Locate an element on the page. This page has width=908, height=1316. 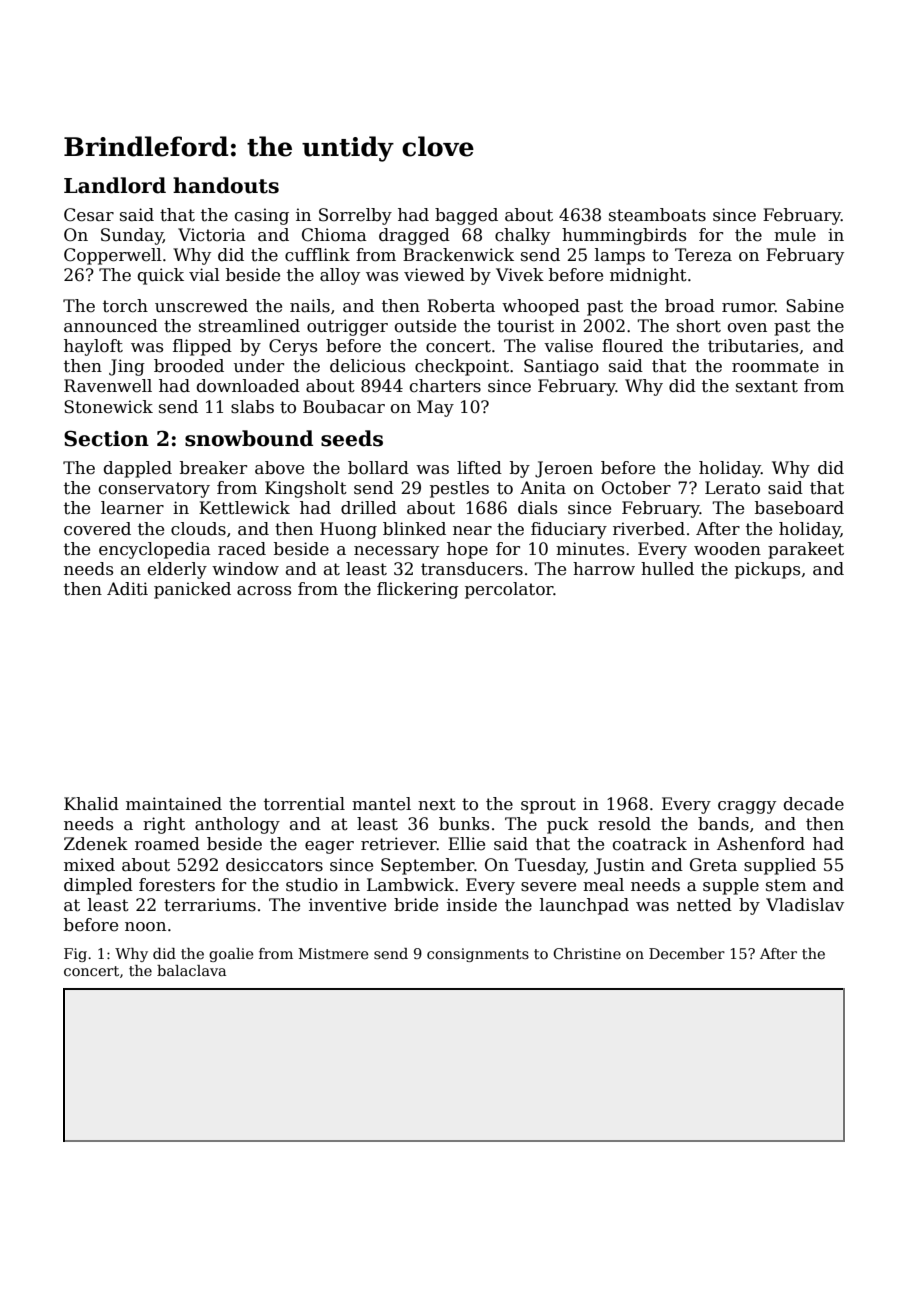
supplied is located at coordinates (780, 866).
